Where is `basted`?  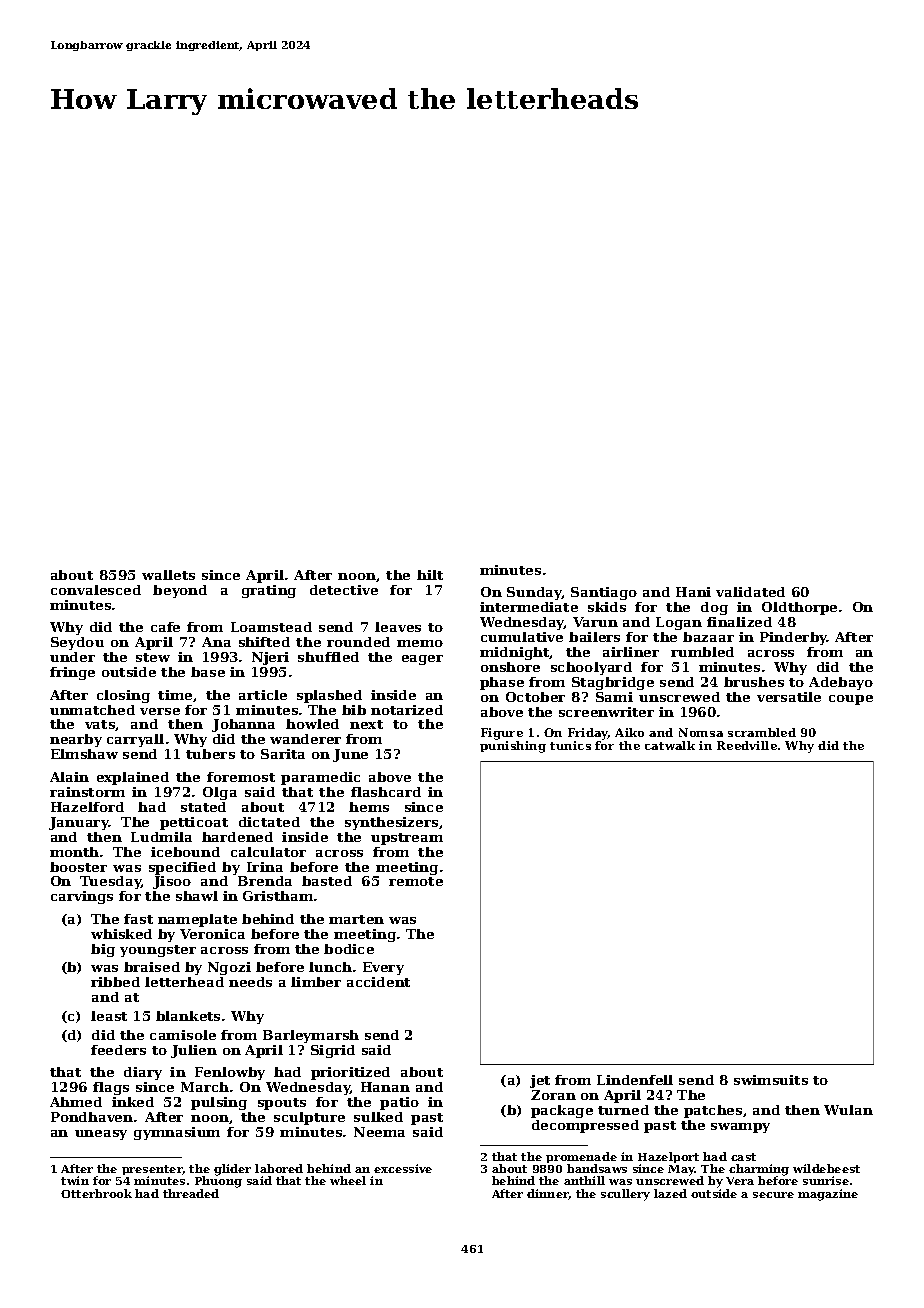 basted is located at coordinates (327, 881).
